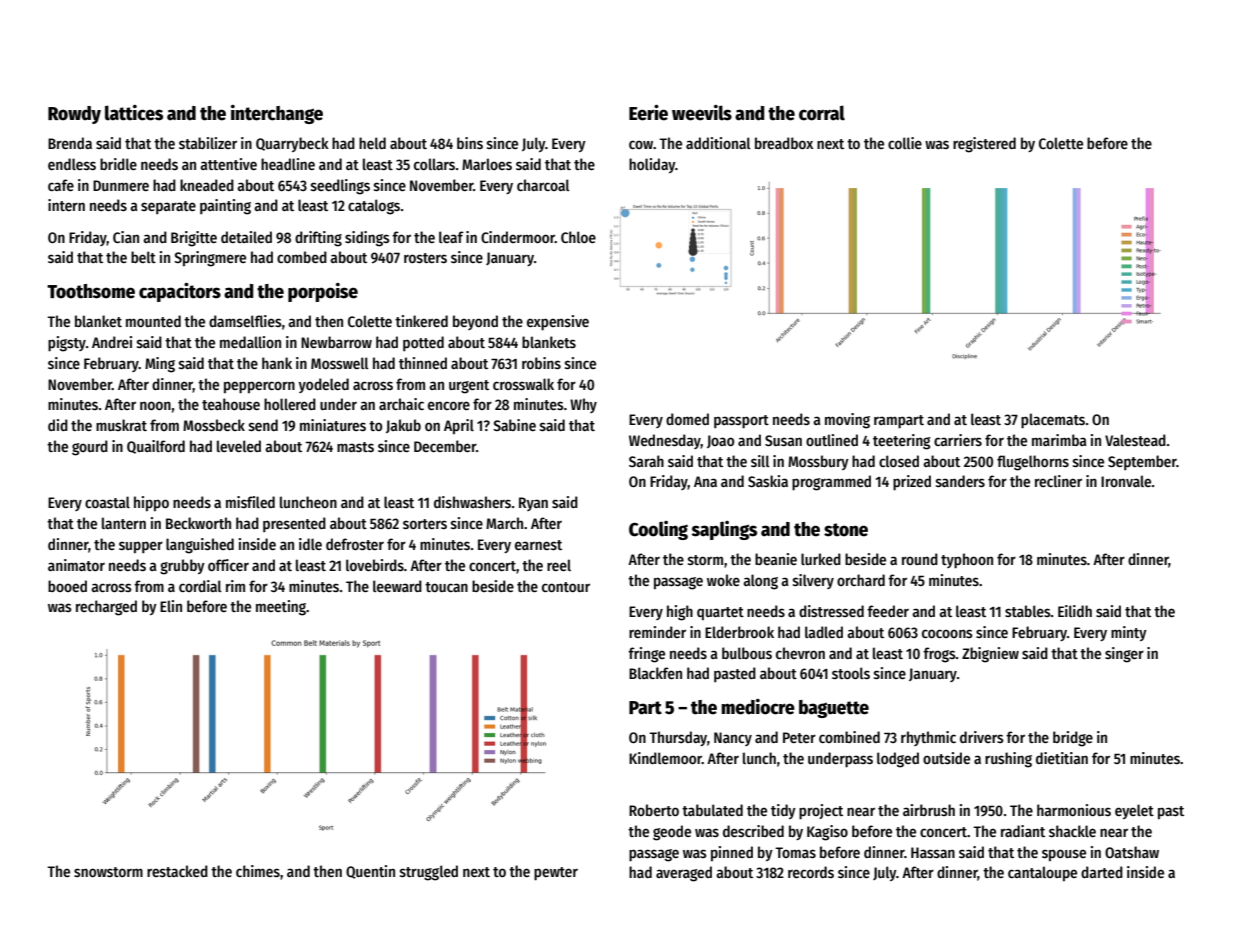  What do you see at coordinates (558, 323) in the image?
I see `expensive` at bounding box center [558, 323].
